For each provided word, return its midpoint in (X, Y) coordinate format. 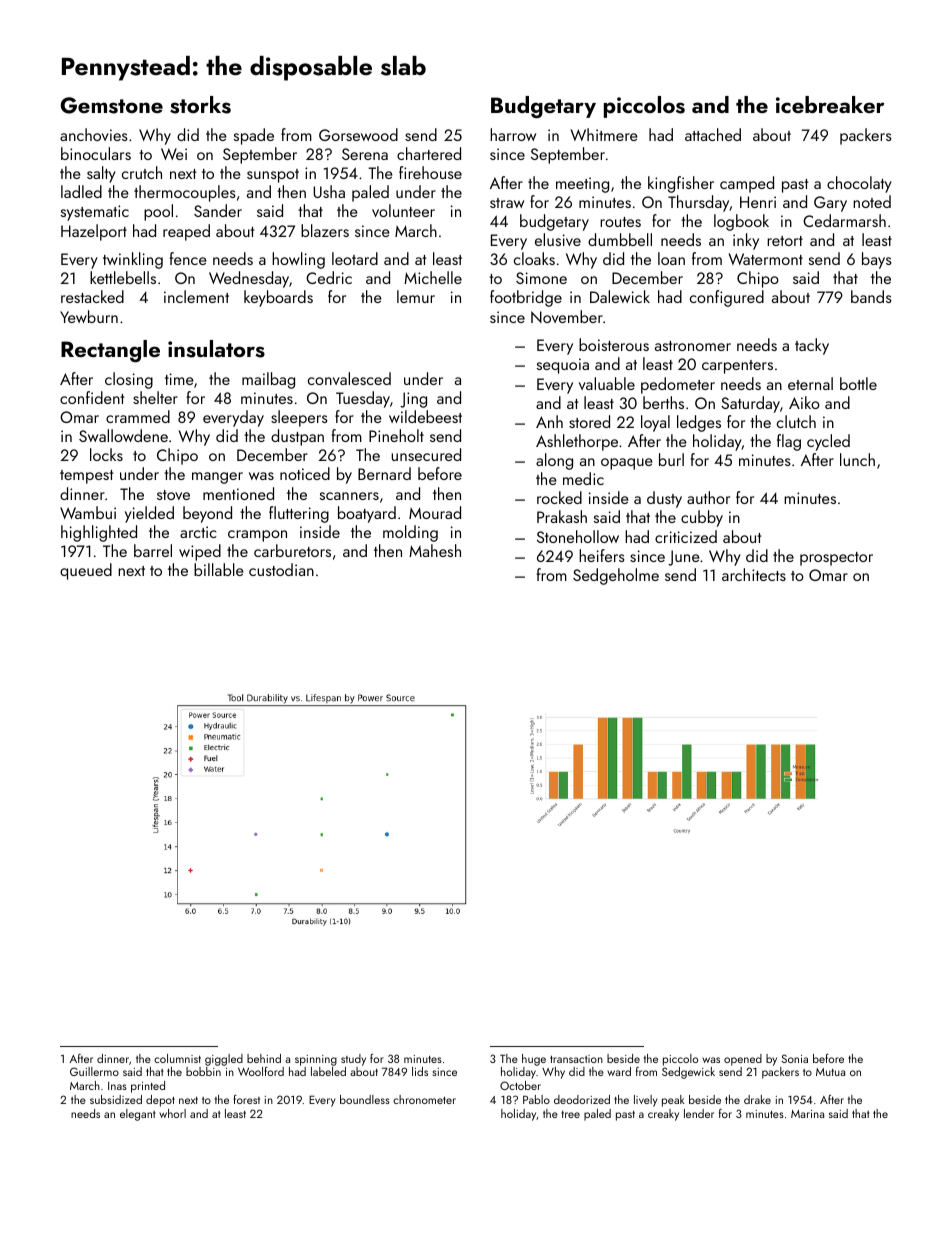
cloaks (534, 258)
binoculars (96, 153)
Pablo (536, 1099)
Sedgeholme (616, 576)
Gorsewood (358, 134)
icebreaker (830, 104)
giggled (224, 1060)
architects (754, 574)
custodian (281, 569)
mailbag (268, 380)
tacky (812, 346)
